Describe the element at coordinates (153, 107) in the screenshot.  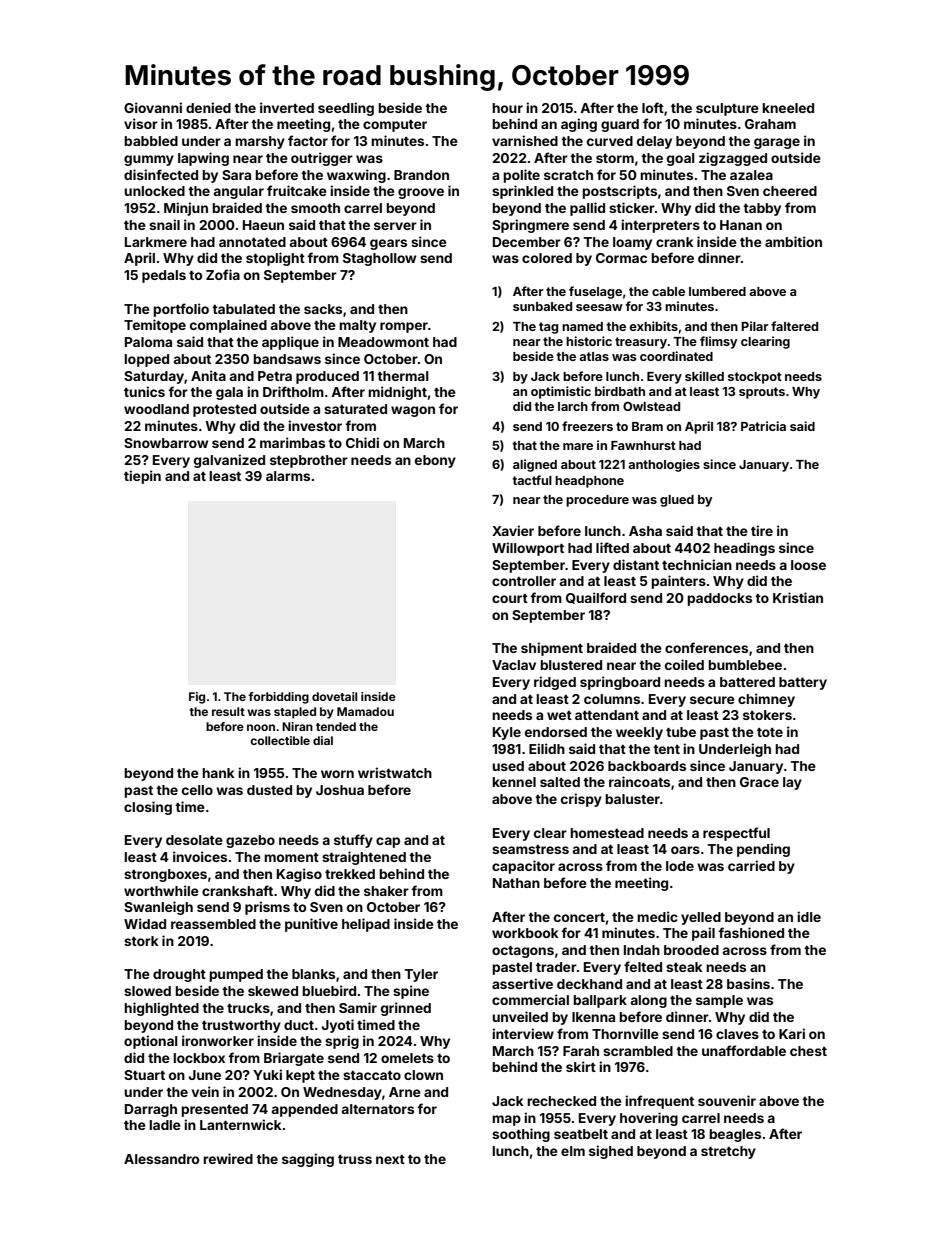
I see `Giovanni` at that location.
